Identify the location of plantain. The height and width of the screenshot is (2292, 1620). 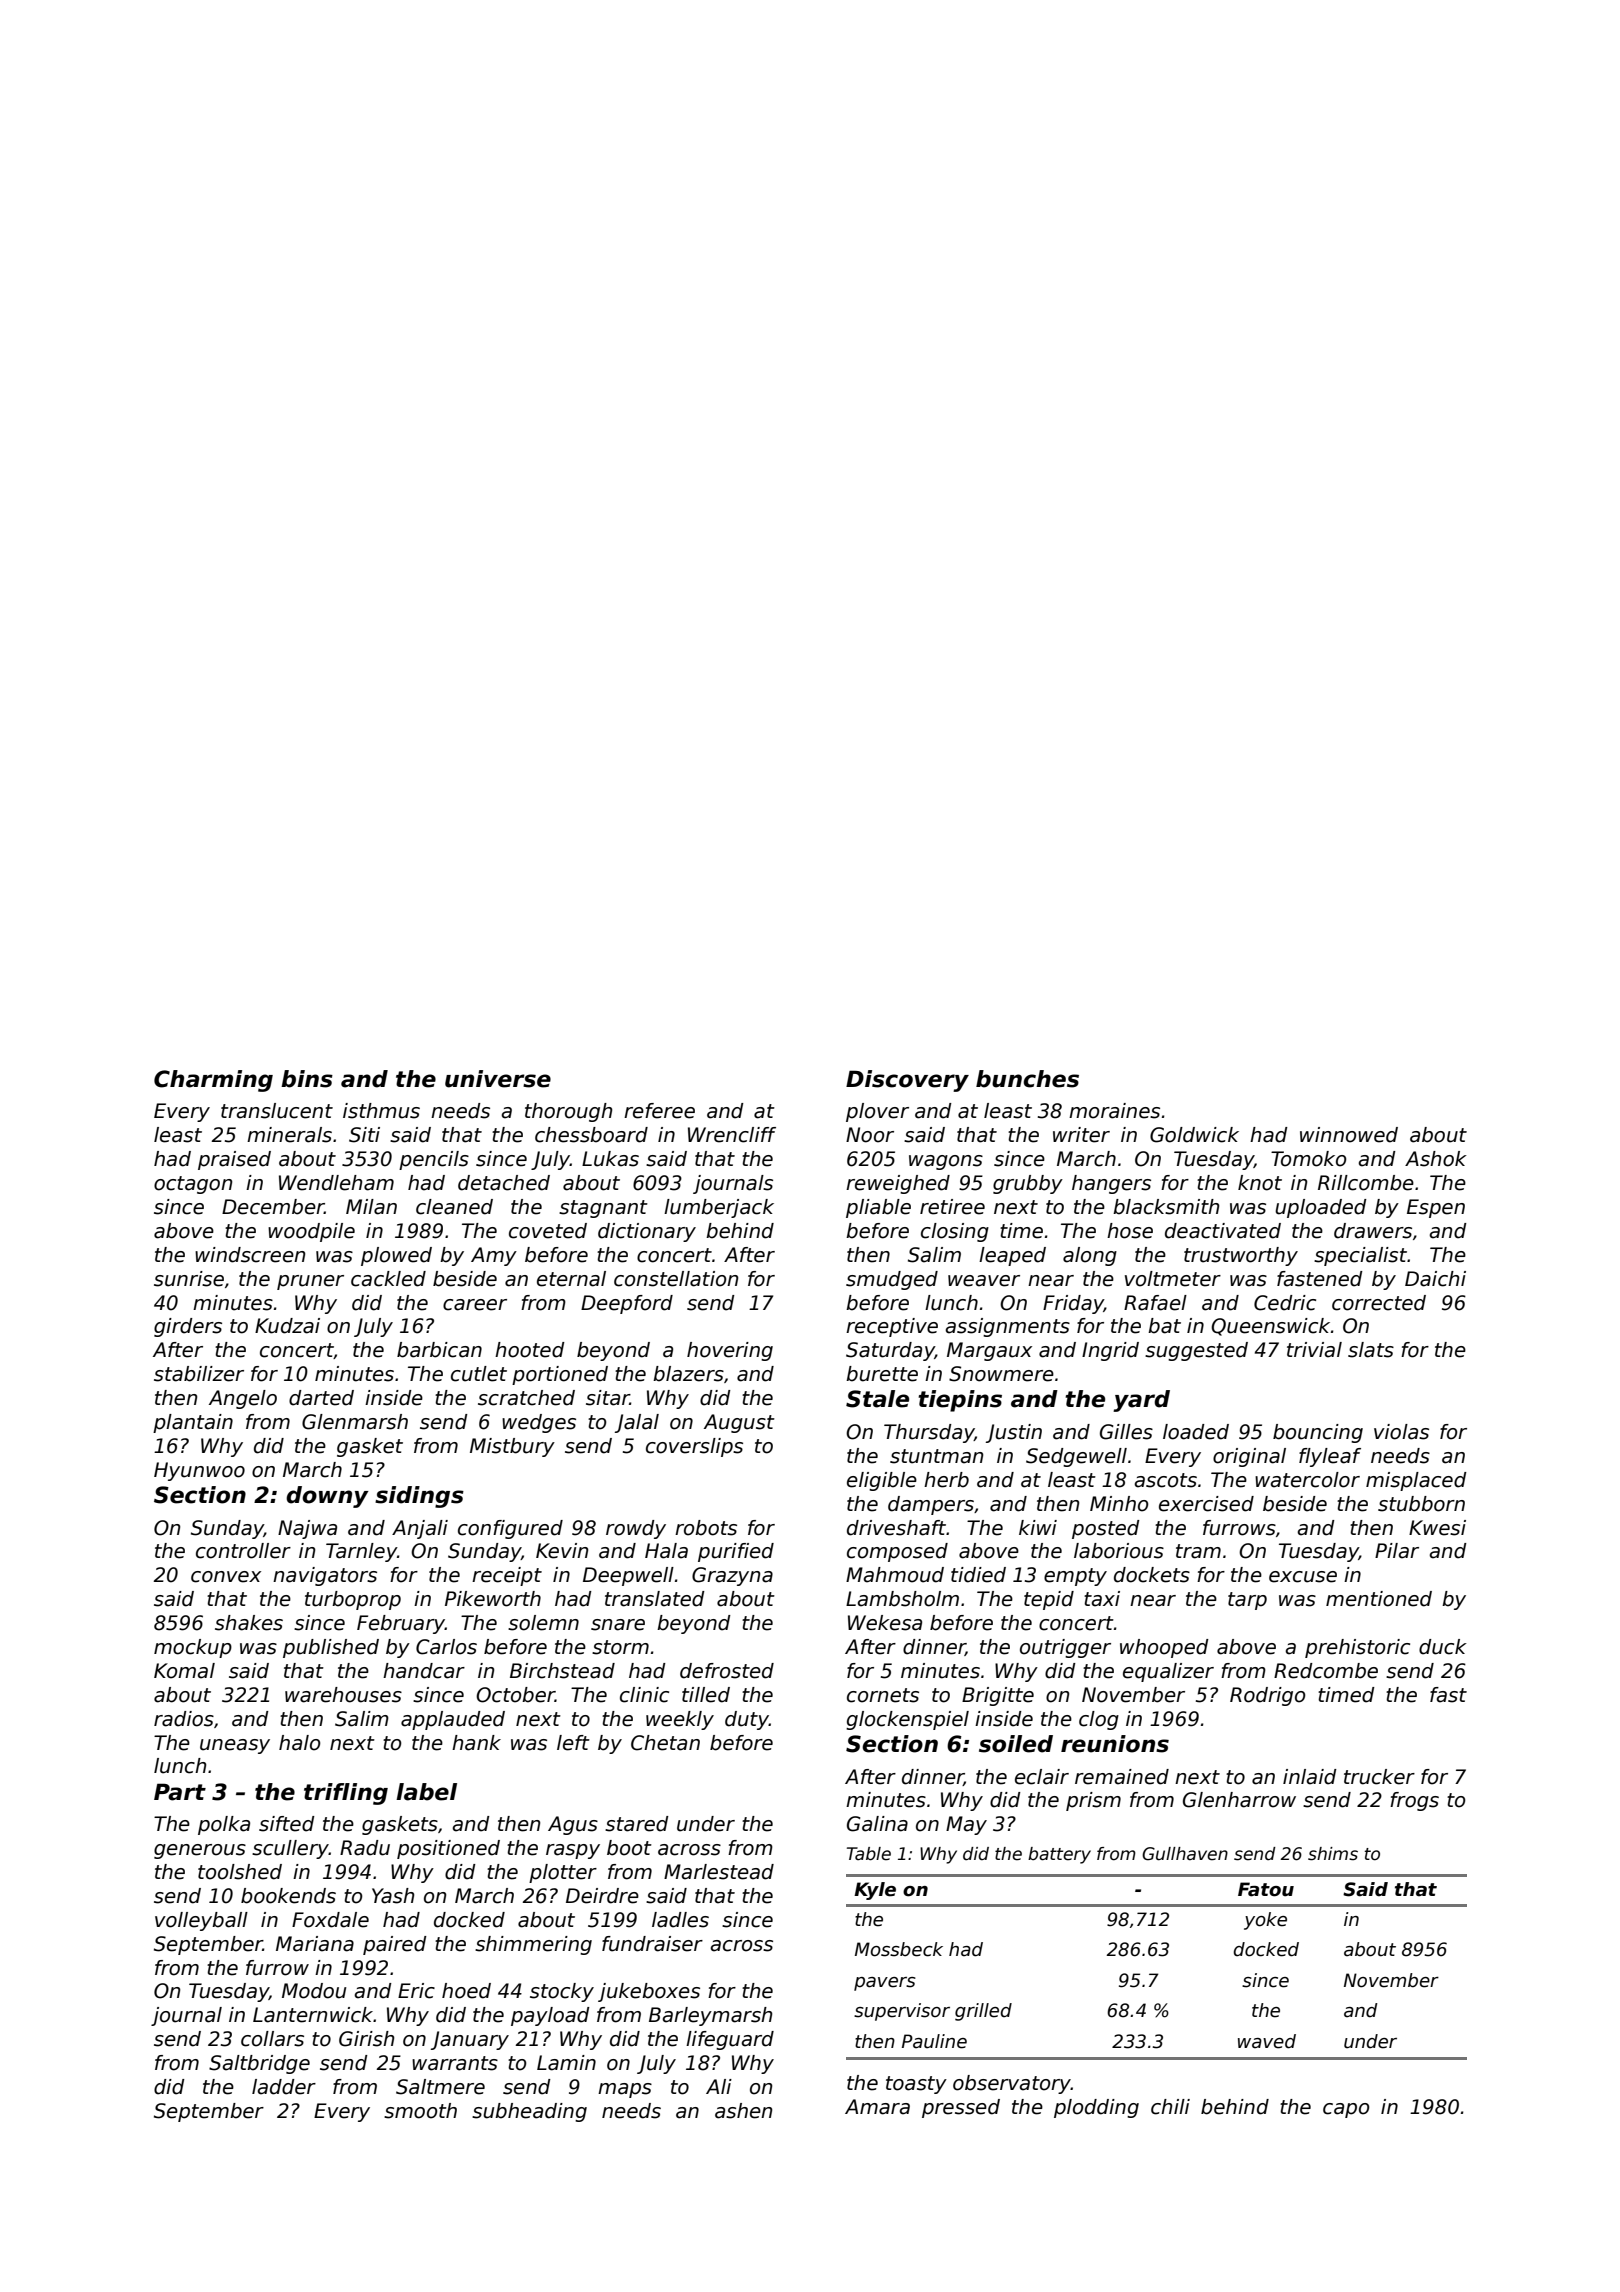
(193, 1423).
